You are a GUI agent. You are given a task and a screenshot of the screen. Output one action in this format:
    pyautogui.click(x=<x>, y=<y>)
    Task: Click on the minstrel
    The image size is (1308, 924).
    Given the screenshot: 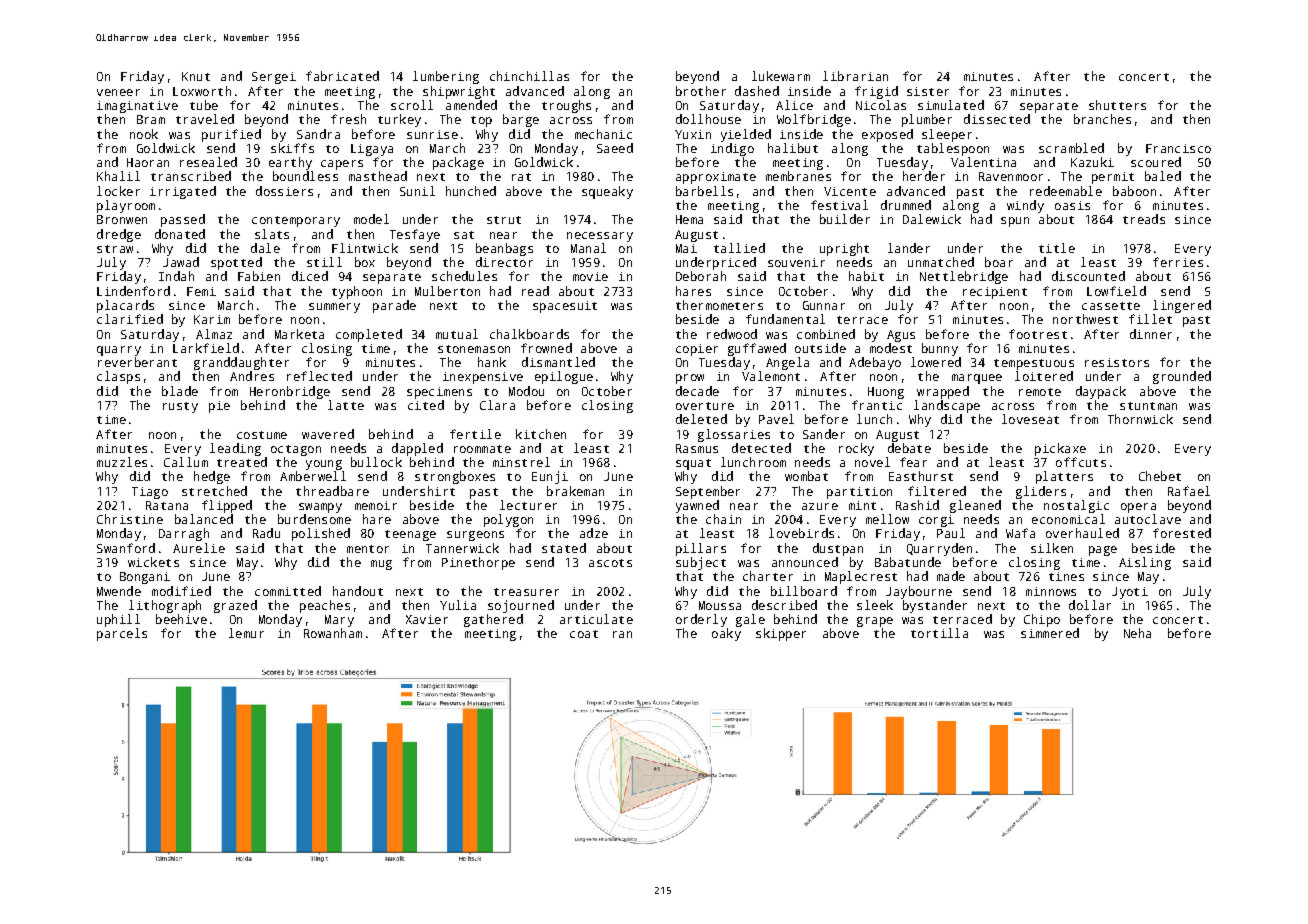 What is the action you would take?
    pyautogui.click(x=521, y=462)
